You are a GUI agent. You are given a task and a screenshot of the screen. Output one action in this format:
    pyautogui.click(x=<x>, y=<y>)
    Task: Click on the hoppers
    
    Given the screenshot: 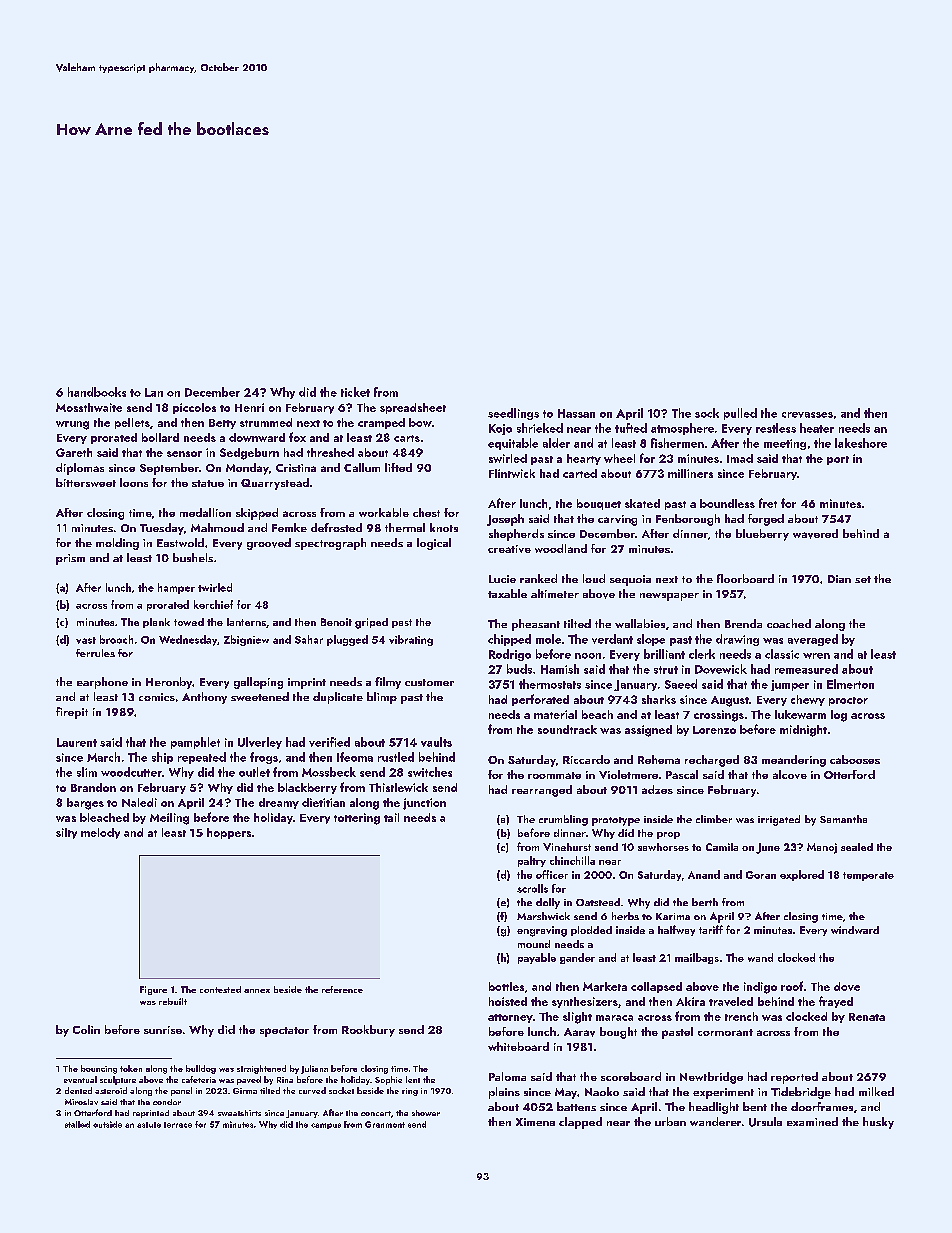 What is the action you would take?
    pyautogui.click(x=229, y=833)
